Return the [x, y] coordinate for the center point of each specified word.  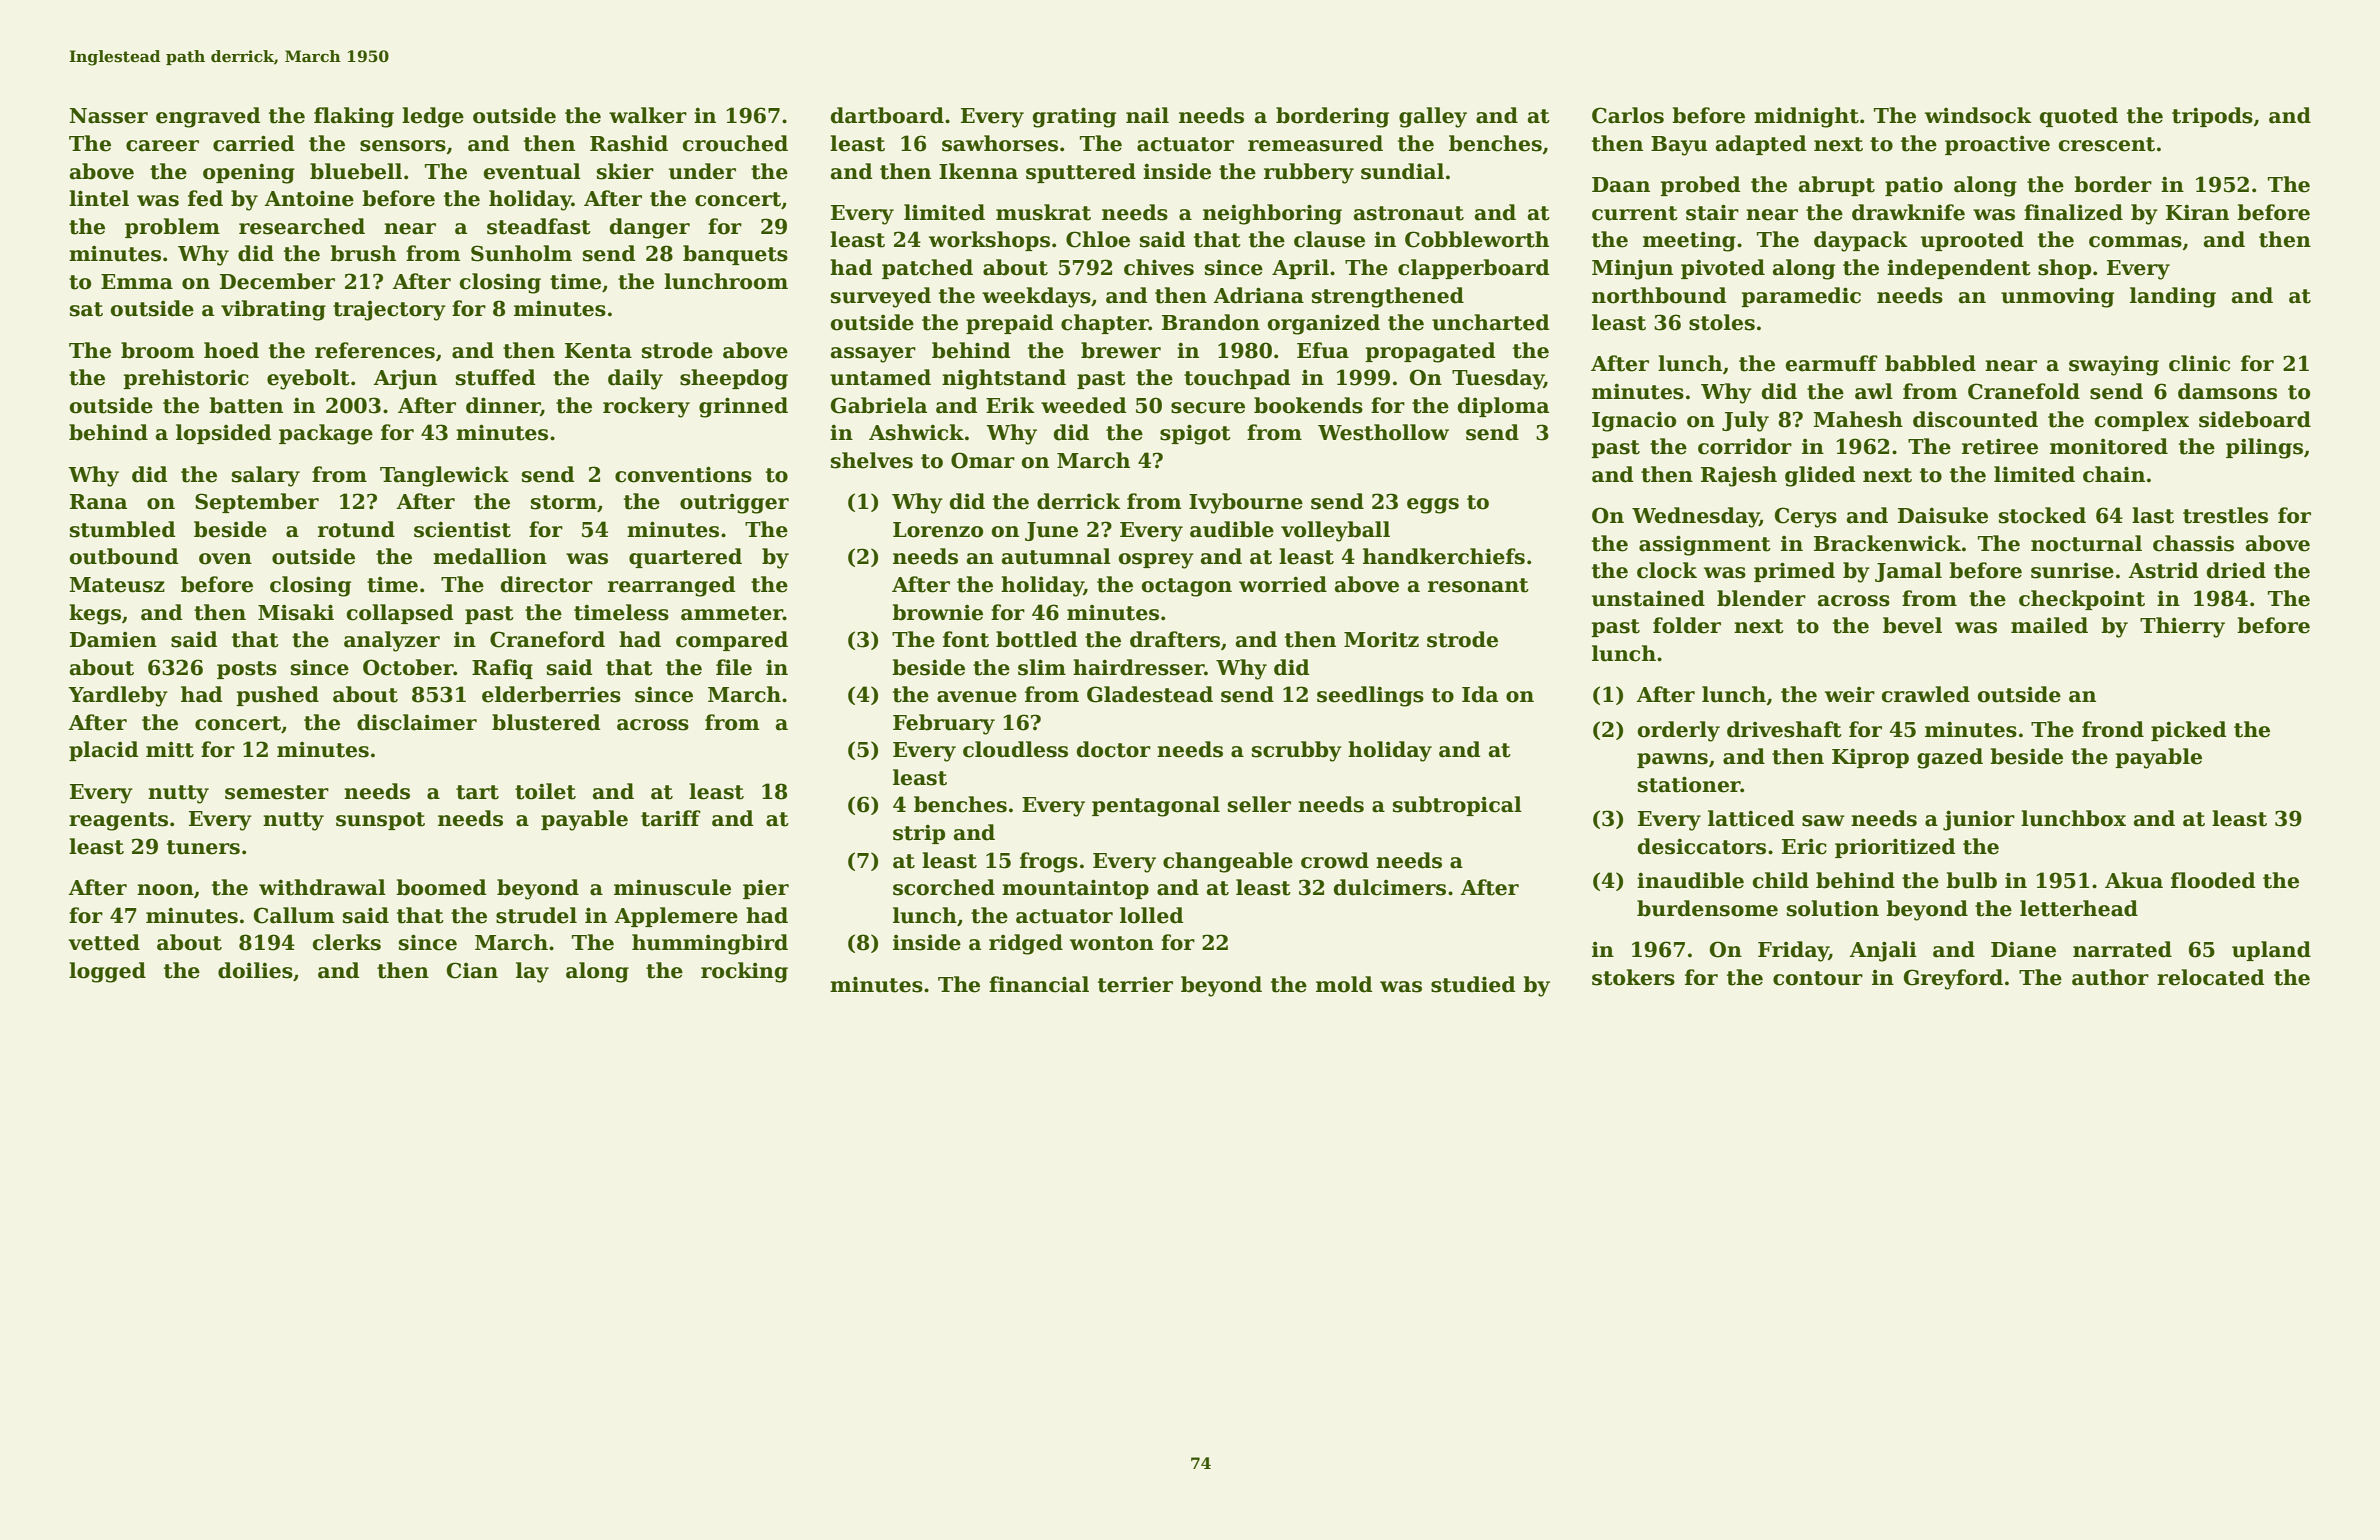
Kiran [2197, 212]
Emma [137, 282]
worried [1283, 584]
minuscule [672, 887]
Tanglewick [444, 476]
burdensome [1707, 908]
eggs [1433, 506]
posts [247, 670]
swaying [2114, 366]
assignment [1705, 545]
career [162, 146]
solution [1833, 908]
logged [107, 972]
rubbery [1309, 173]
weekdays [1036, 297]
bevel [1912, 625]
